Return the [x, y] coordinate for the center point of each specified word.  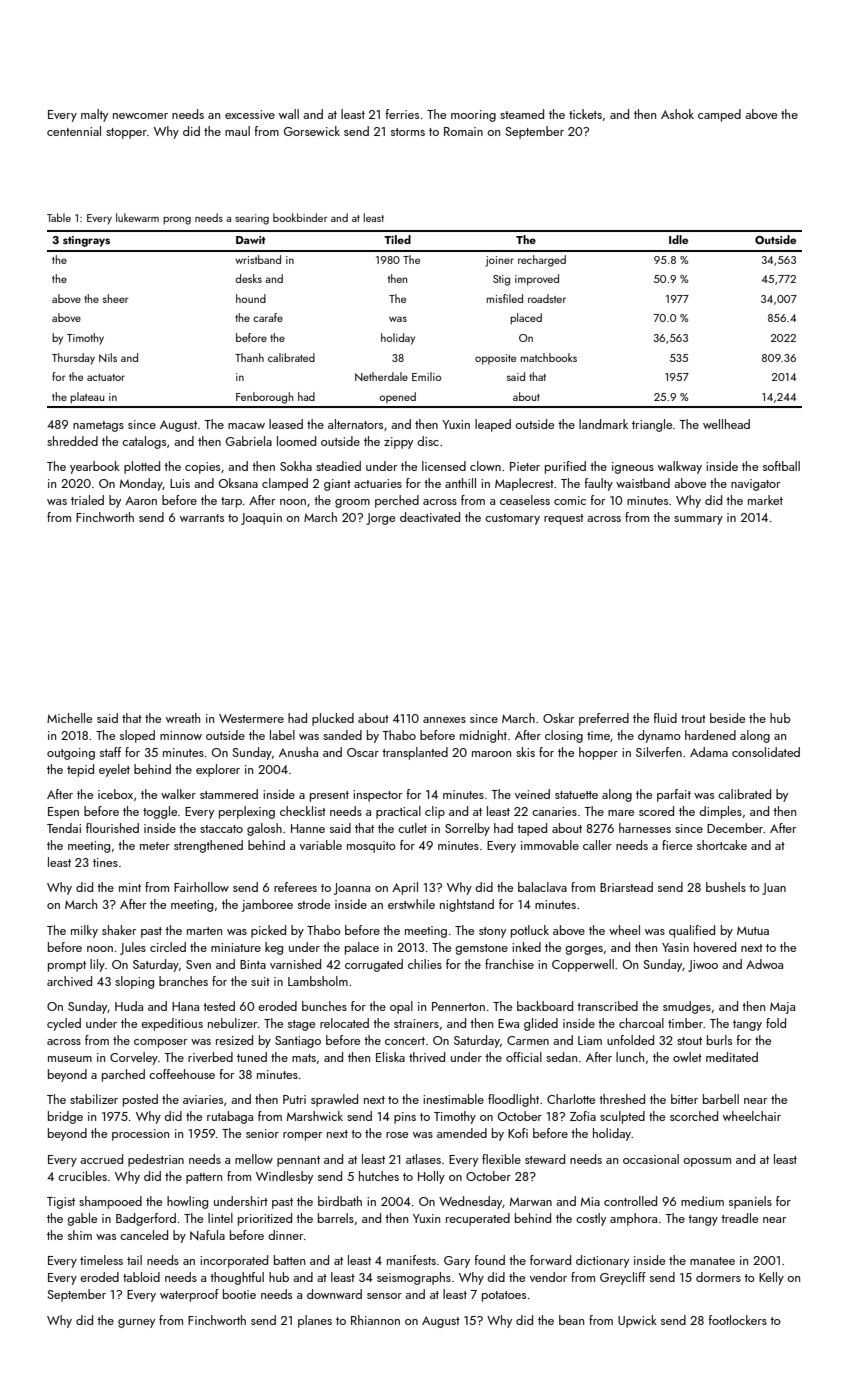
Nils [108, 357]
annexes [444, 720]
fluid [665, 718]
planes [315, 1321]
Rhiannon [375, 1320]
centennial [74, 131]
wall [289, 114]
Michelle [69, 718]
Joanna [352, 889]
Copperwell [583, 965]
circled [168, 947]
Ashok [677, 114]
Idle [678, 239]
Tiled [397, 239]
